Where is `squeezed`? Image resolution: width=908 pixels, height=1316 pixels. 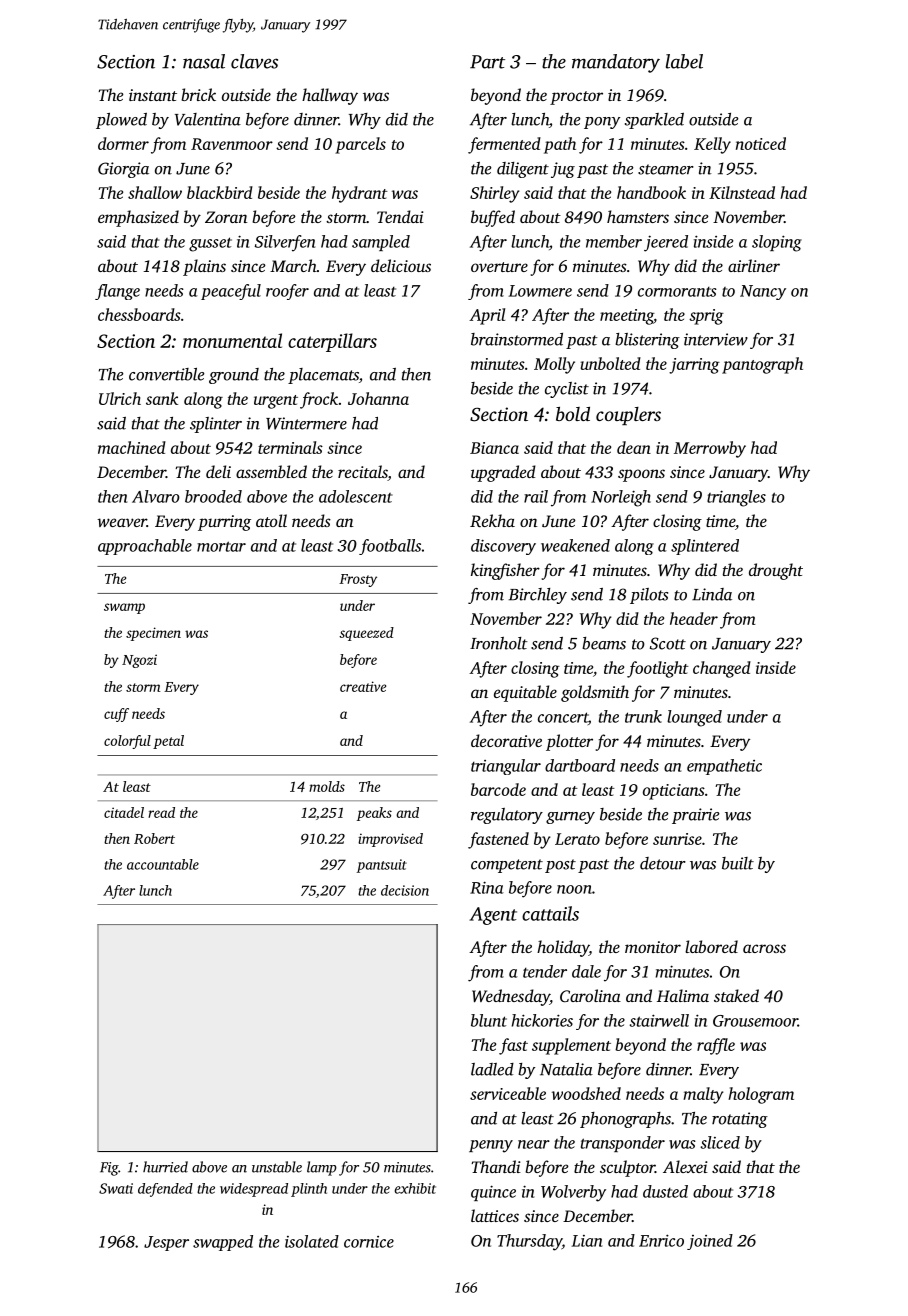 squeezed is located at coordinates (366, 634).
